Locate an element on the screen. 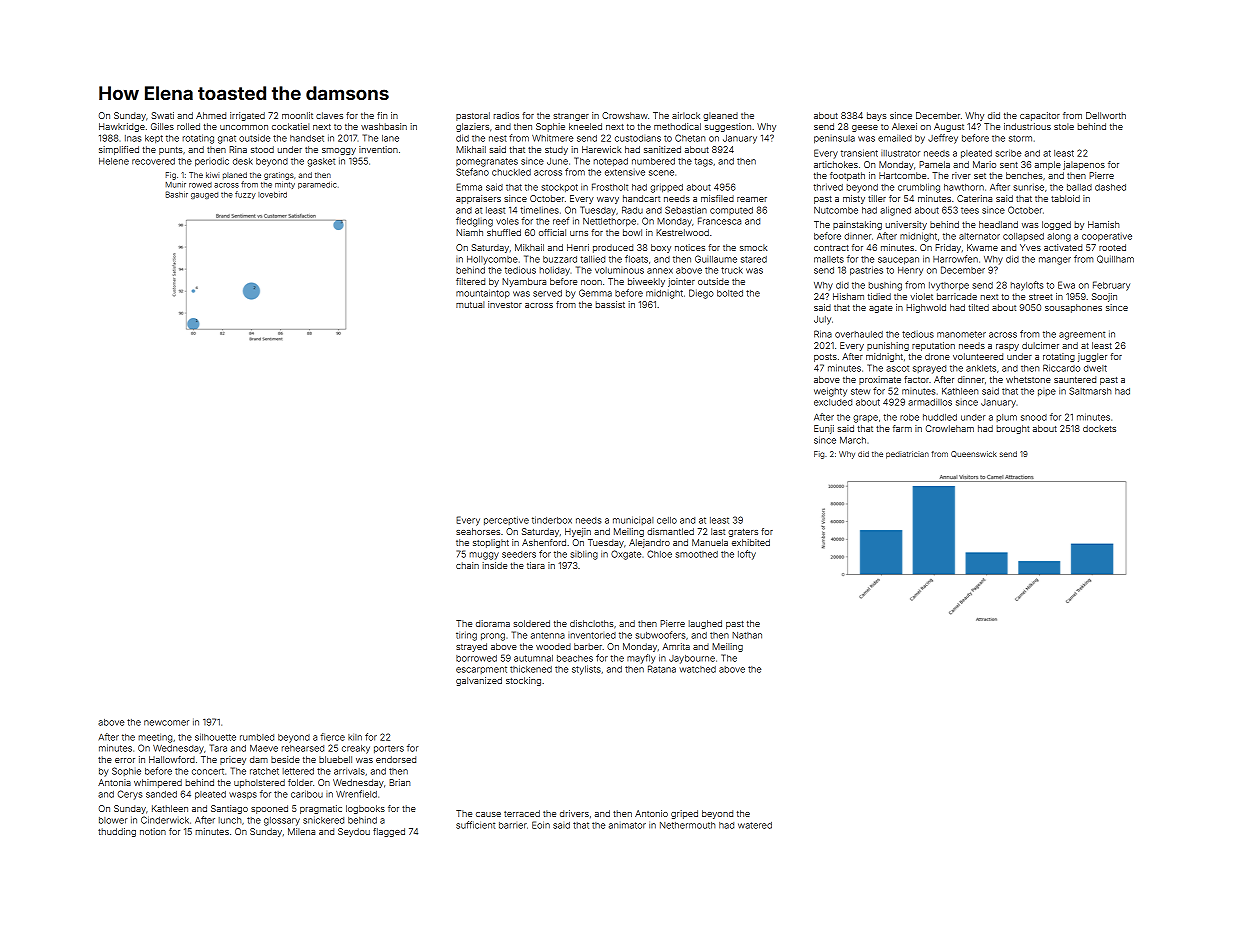  bays is located at coordinates (877, 116).
